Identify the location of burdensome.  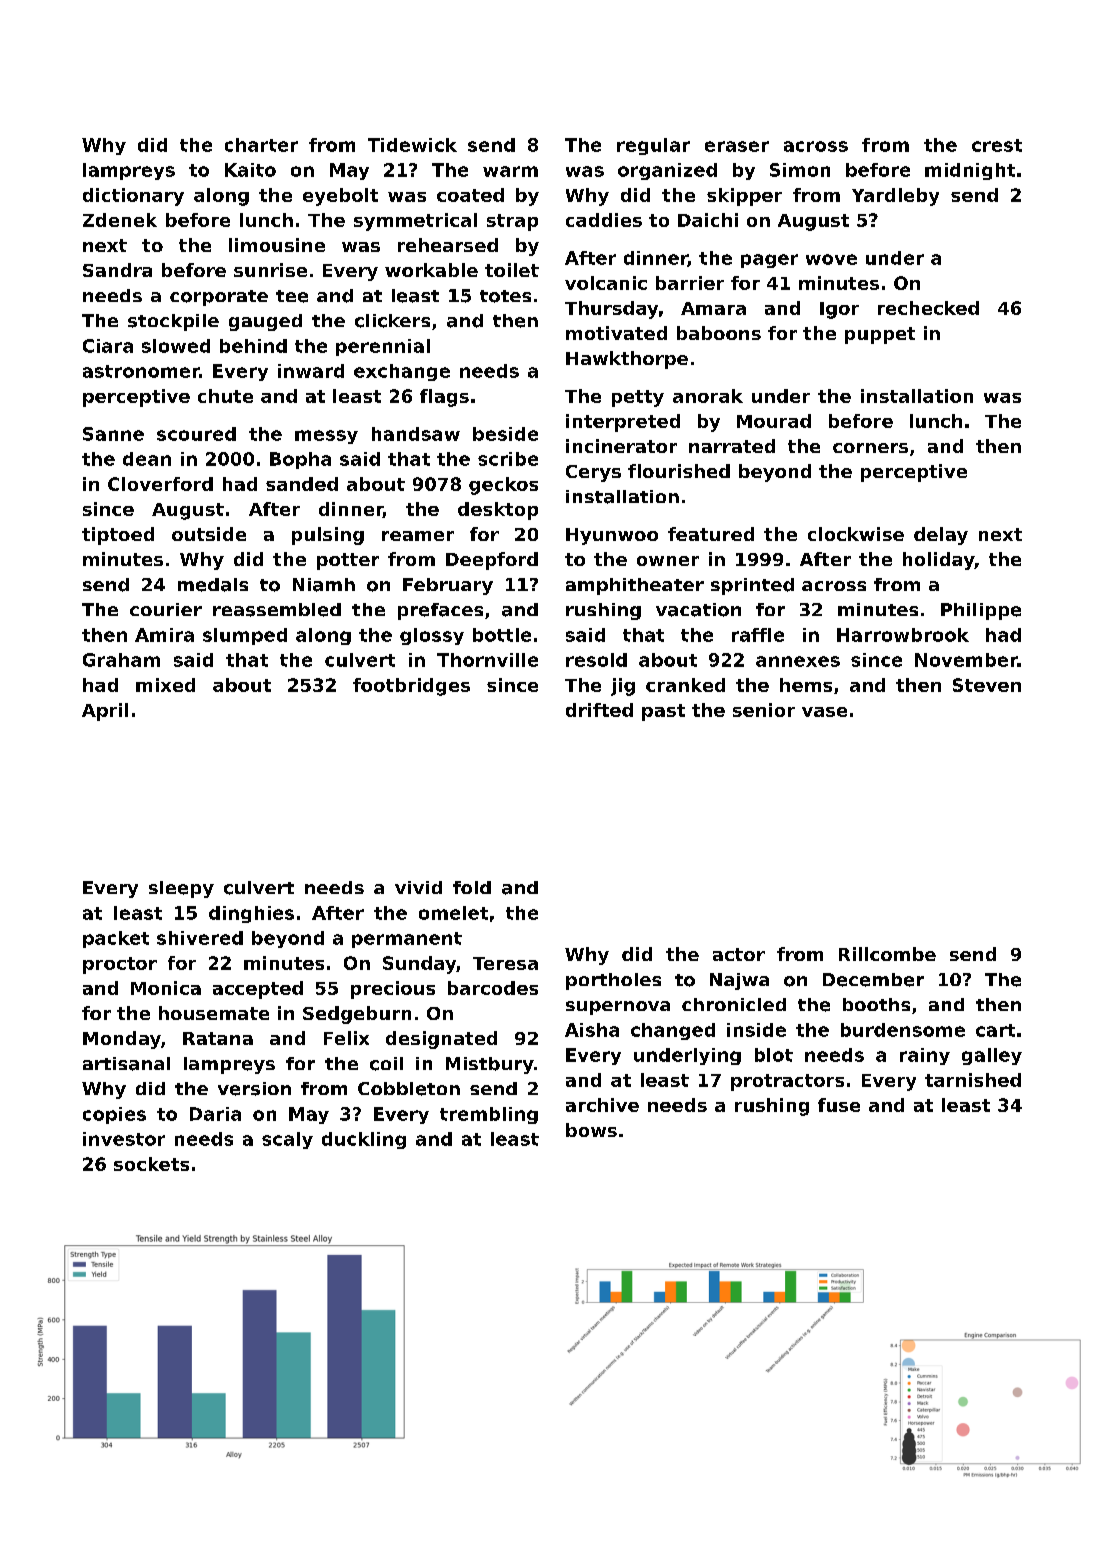
(903, 1030).
